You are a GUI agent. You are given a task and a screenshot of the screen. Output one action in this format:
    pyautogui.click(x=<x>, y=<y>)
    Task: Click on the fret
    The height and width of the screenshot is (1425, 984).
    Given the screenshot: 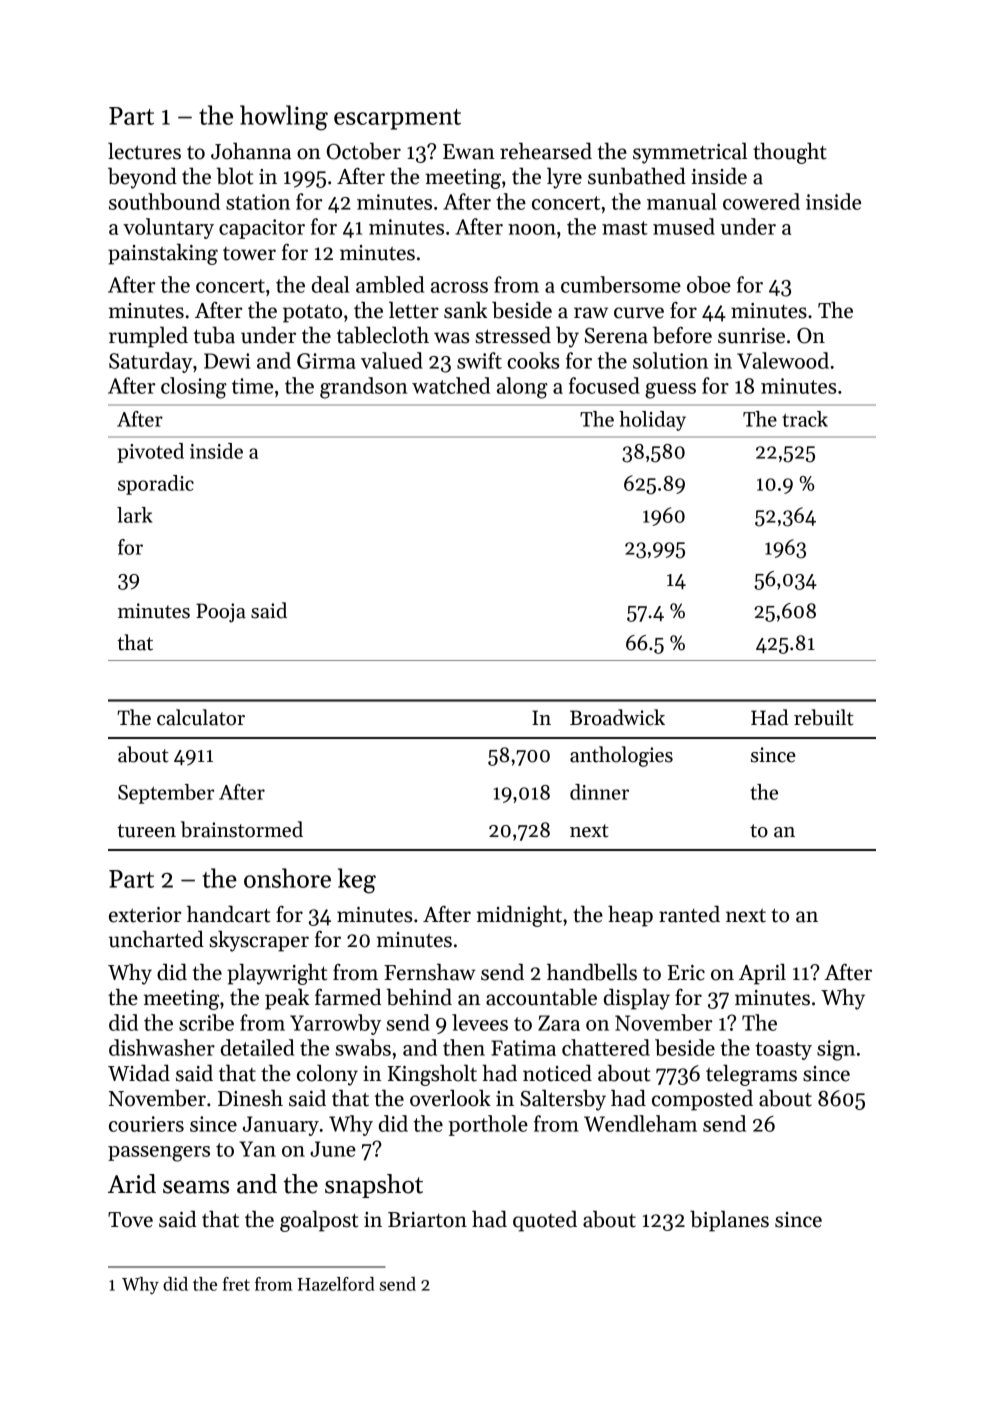 What is the action you would take?
    pyautogui.click(x=236, y=1284)
